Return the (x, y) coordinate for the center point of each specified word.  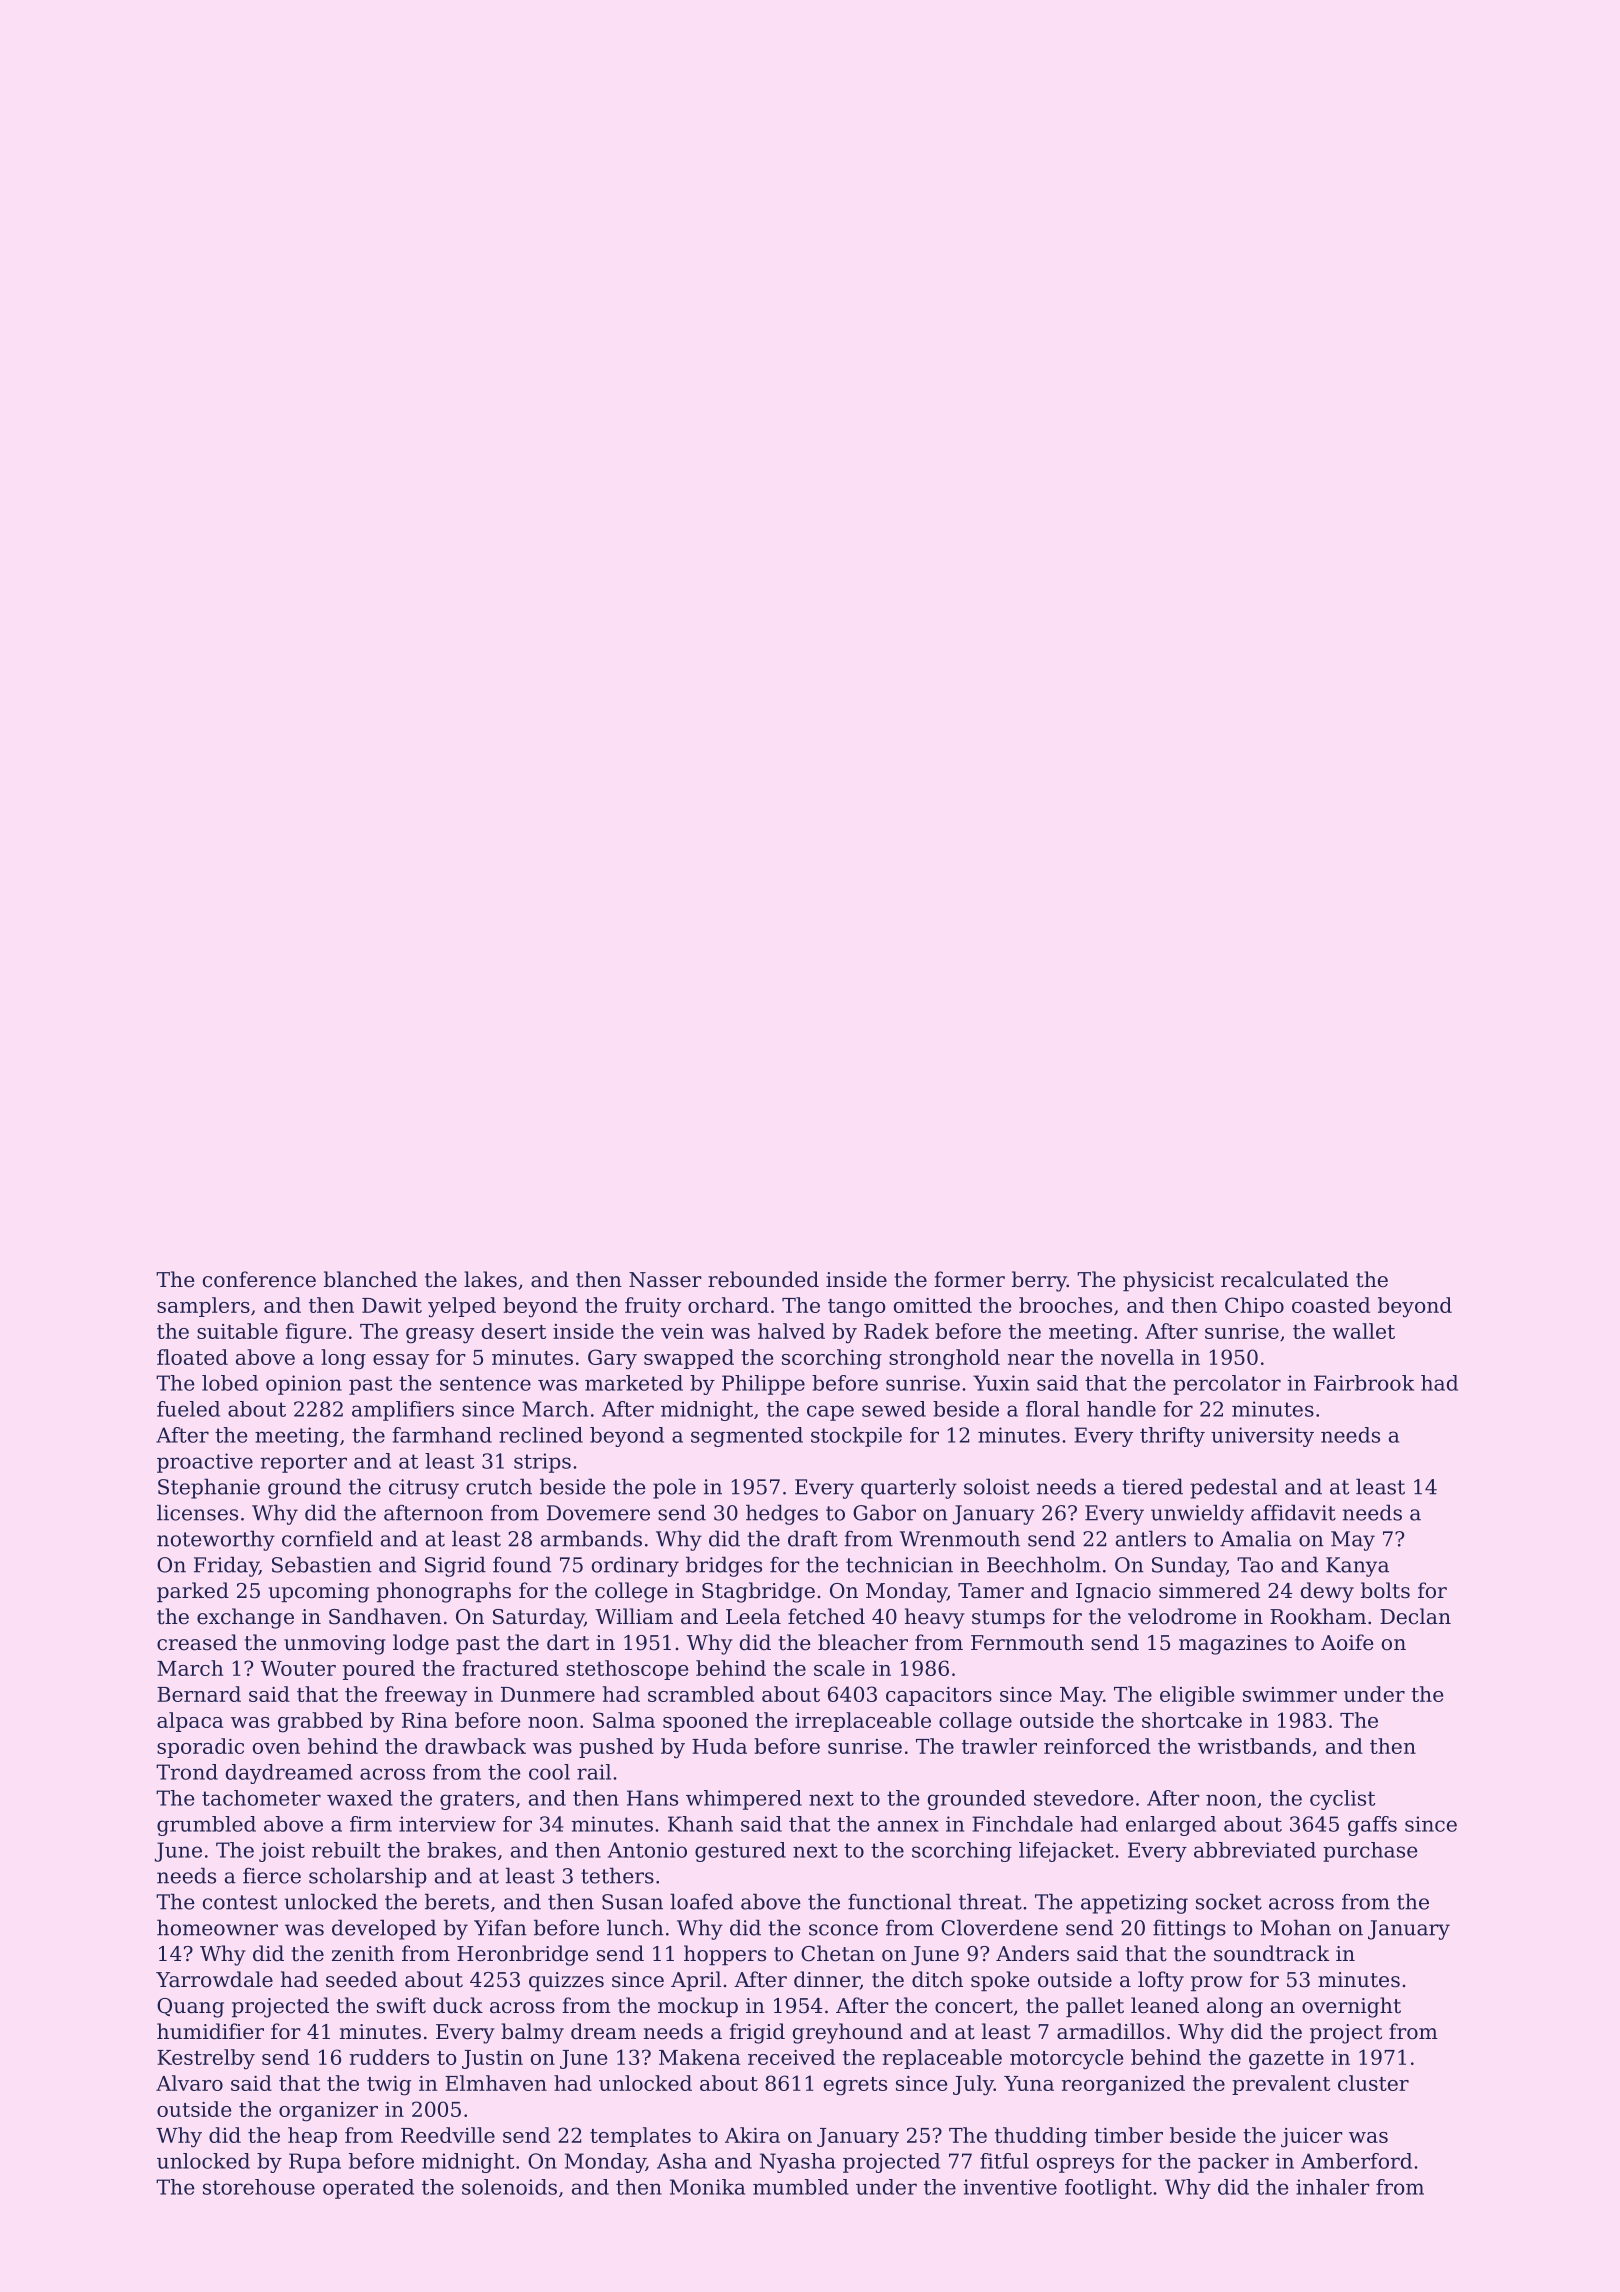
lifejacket (1066, 1852)
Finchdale (1022, 1824)
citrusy (424, 1489)
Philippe (763, 1385)
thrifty (1172, 1437)
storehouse (259, 2187)
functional (899, 1901)
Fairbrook (1364, 1383)
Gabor (884, 1512)
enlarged (1171, 1826)
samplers (203, 1307)
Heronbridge (522, 1955)
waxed (360, 1798)
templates (640, 2137)
